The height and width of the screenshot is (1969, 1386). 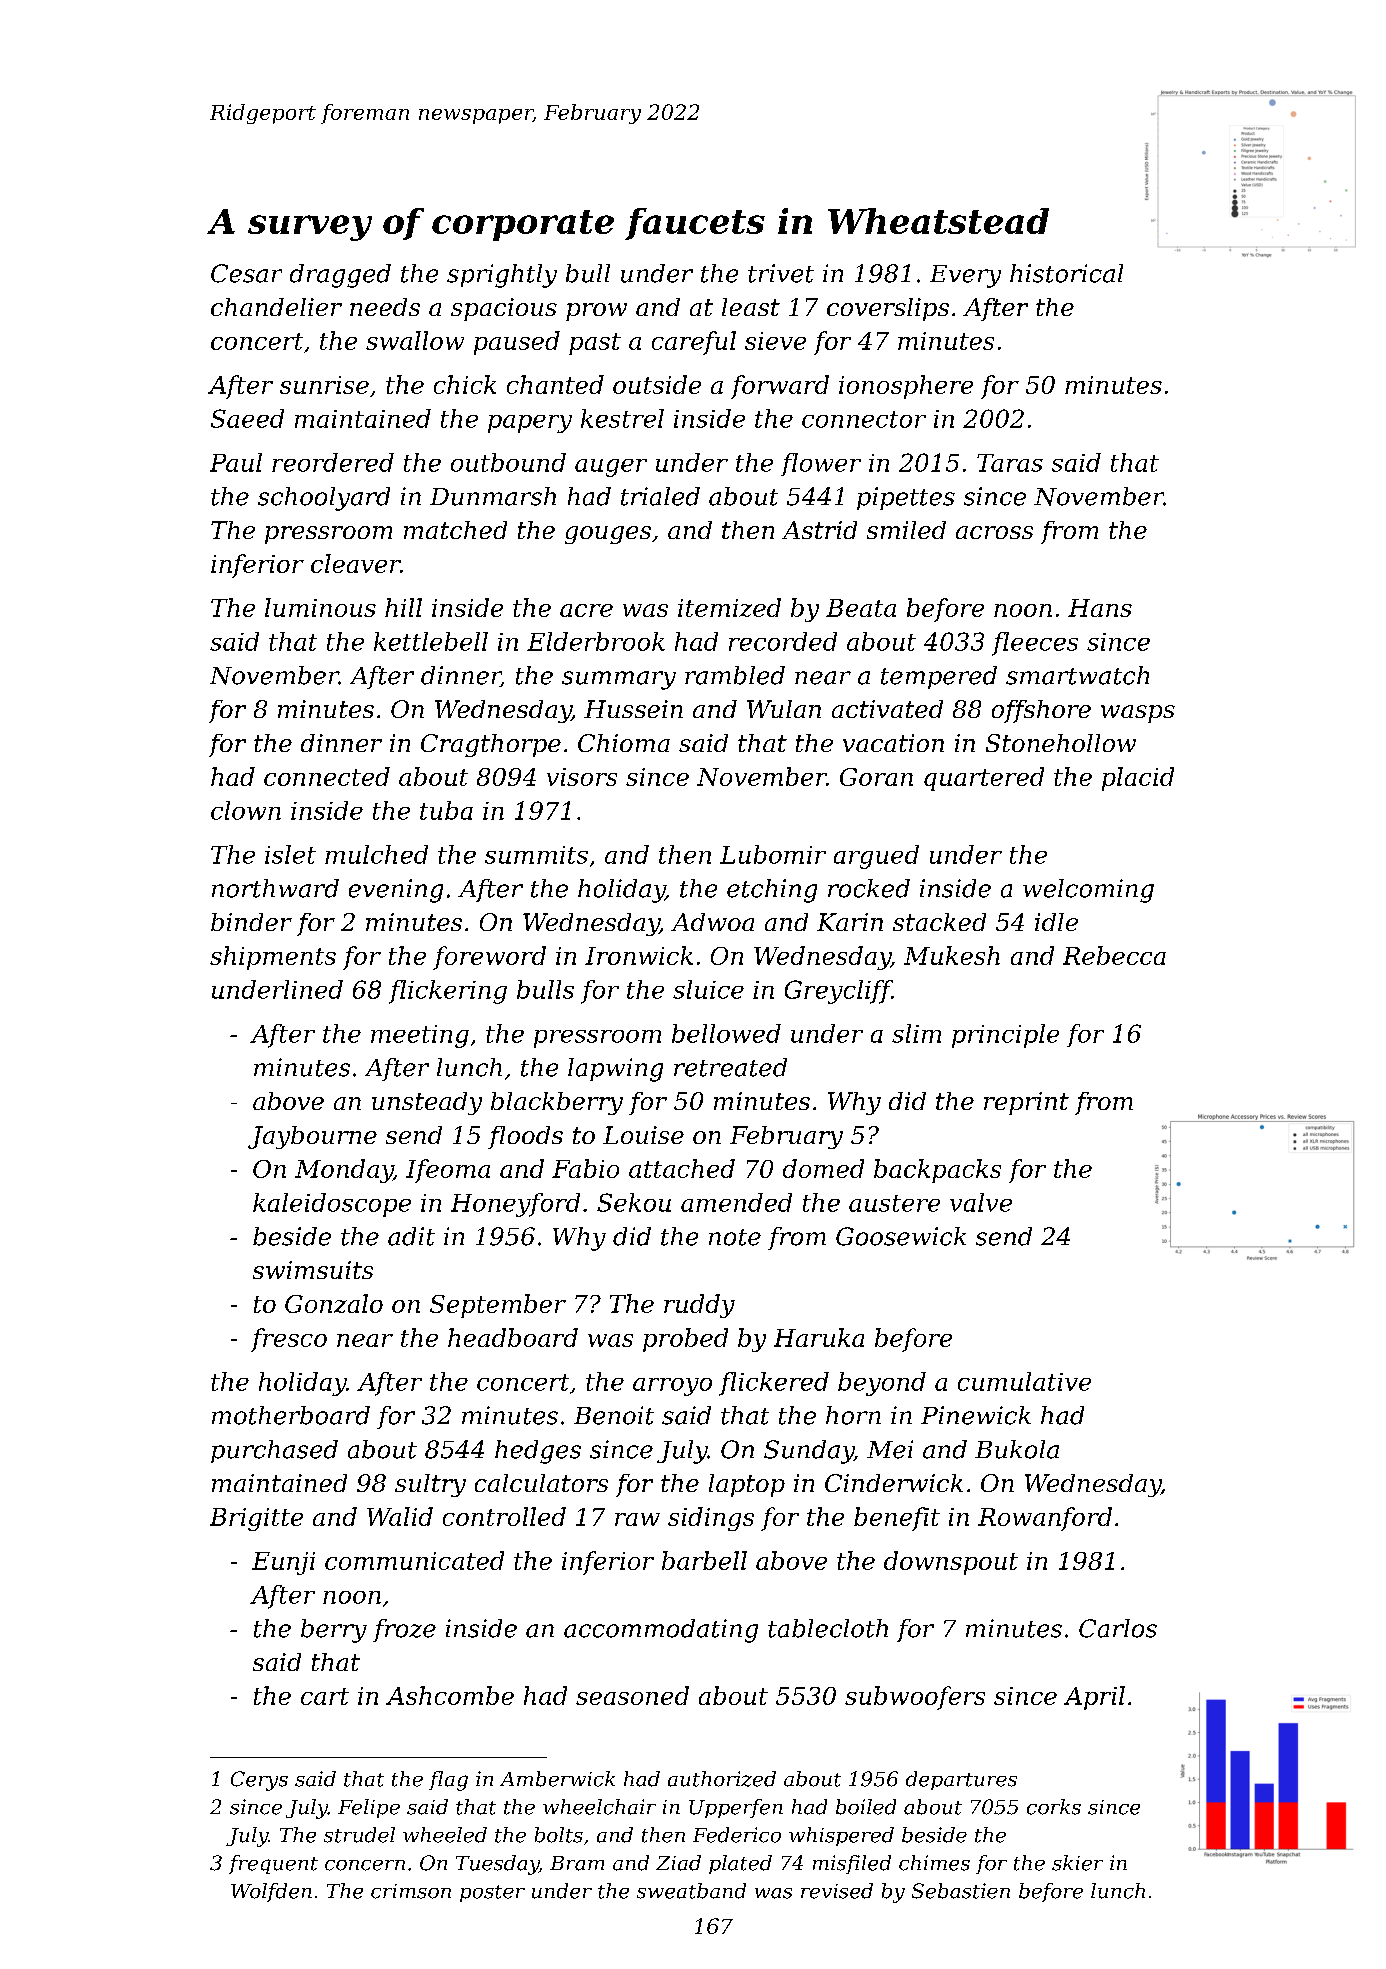 What do you see at coordinates (259, 1781) in the screenshot?
I see `Cerys` at bounding box center [259, 1781].
